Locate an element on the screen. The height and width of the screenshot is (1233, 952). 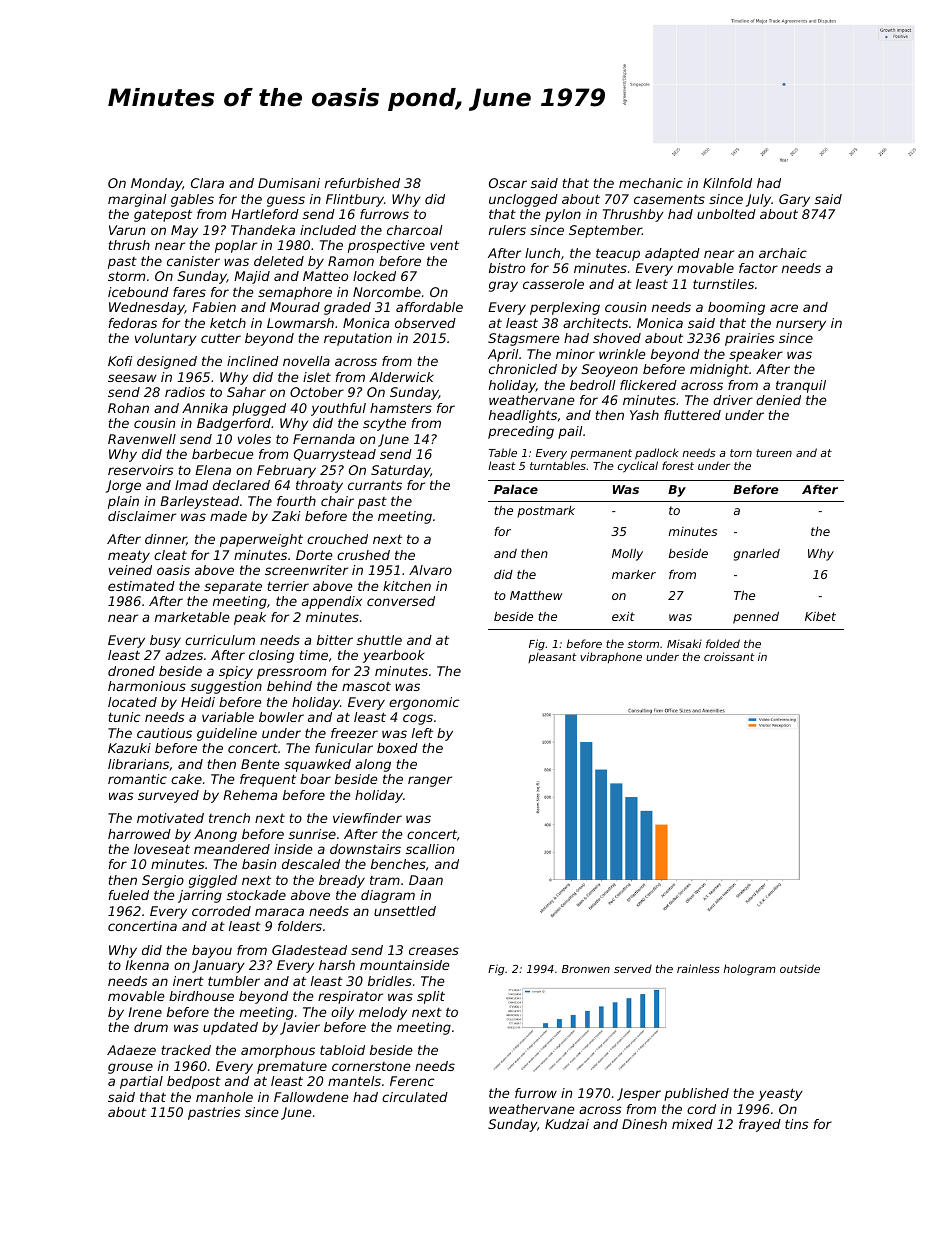
veined is located at coordinates (130, 570).
